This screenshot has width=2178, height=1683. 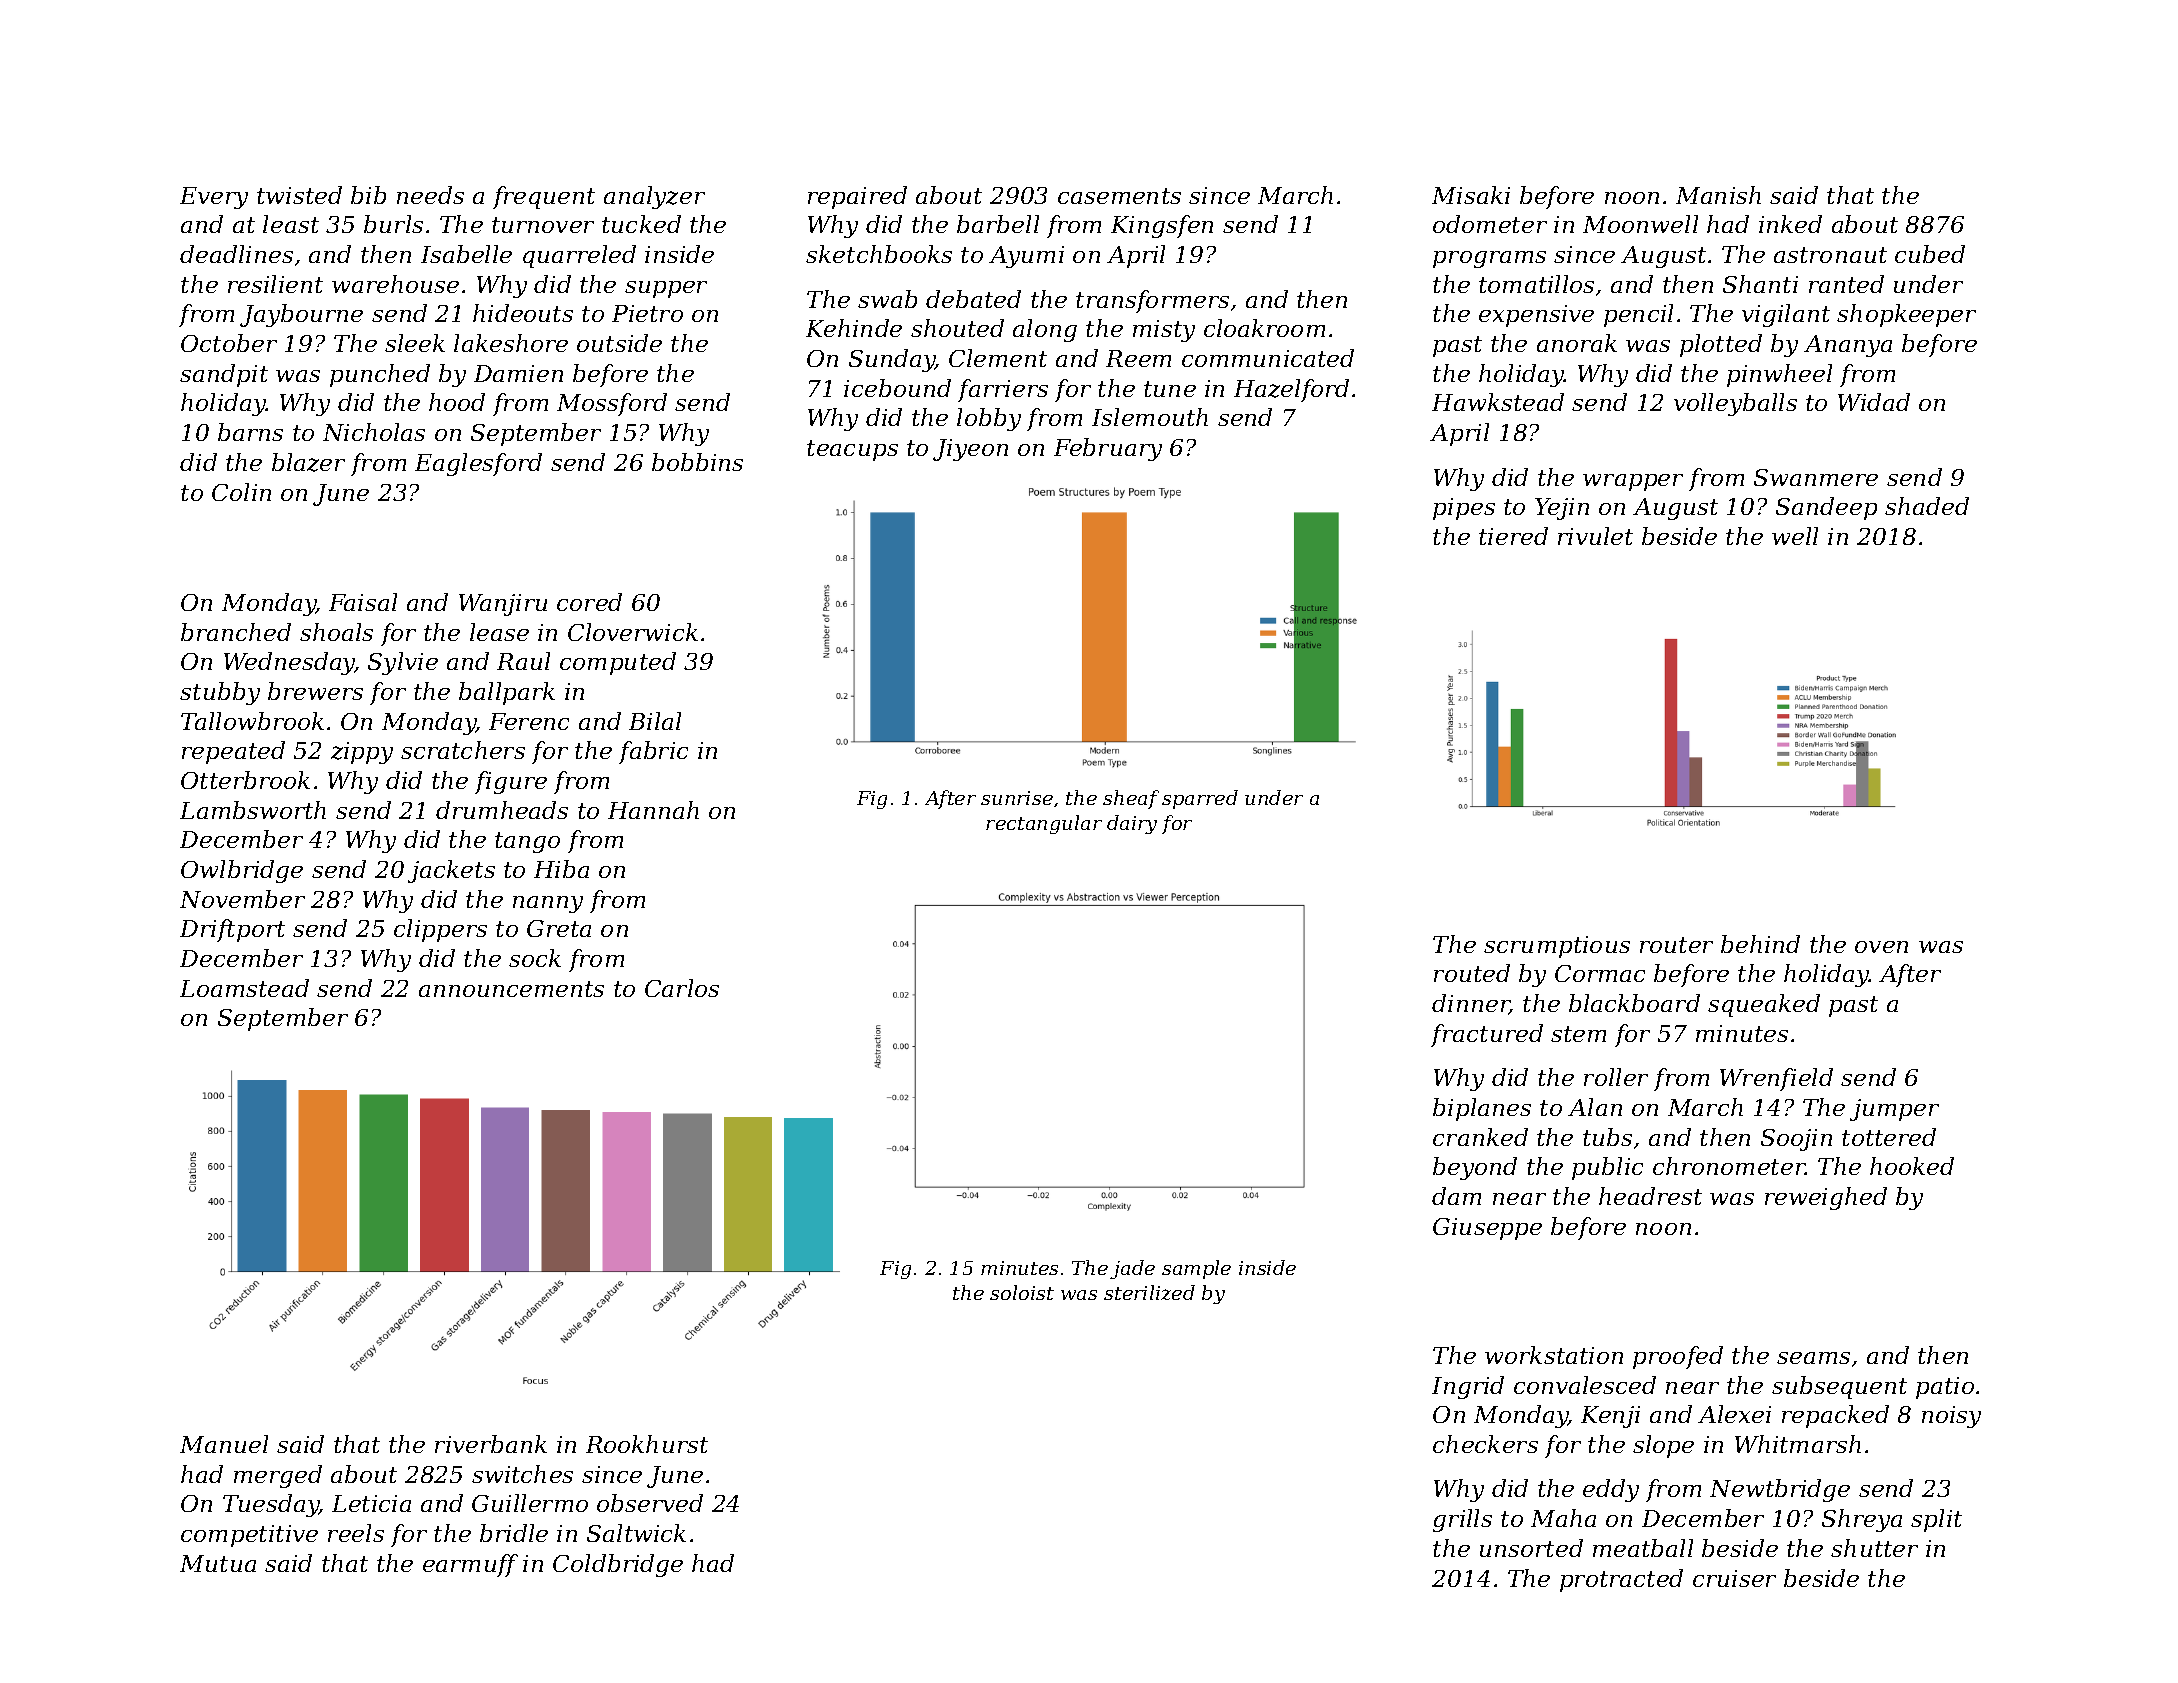 What do you see at coordinates (233, 752) in the screenshot?
I see `repeated` at bounding box center [233, 752].
